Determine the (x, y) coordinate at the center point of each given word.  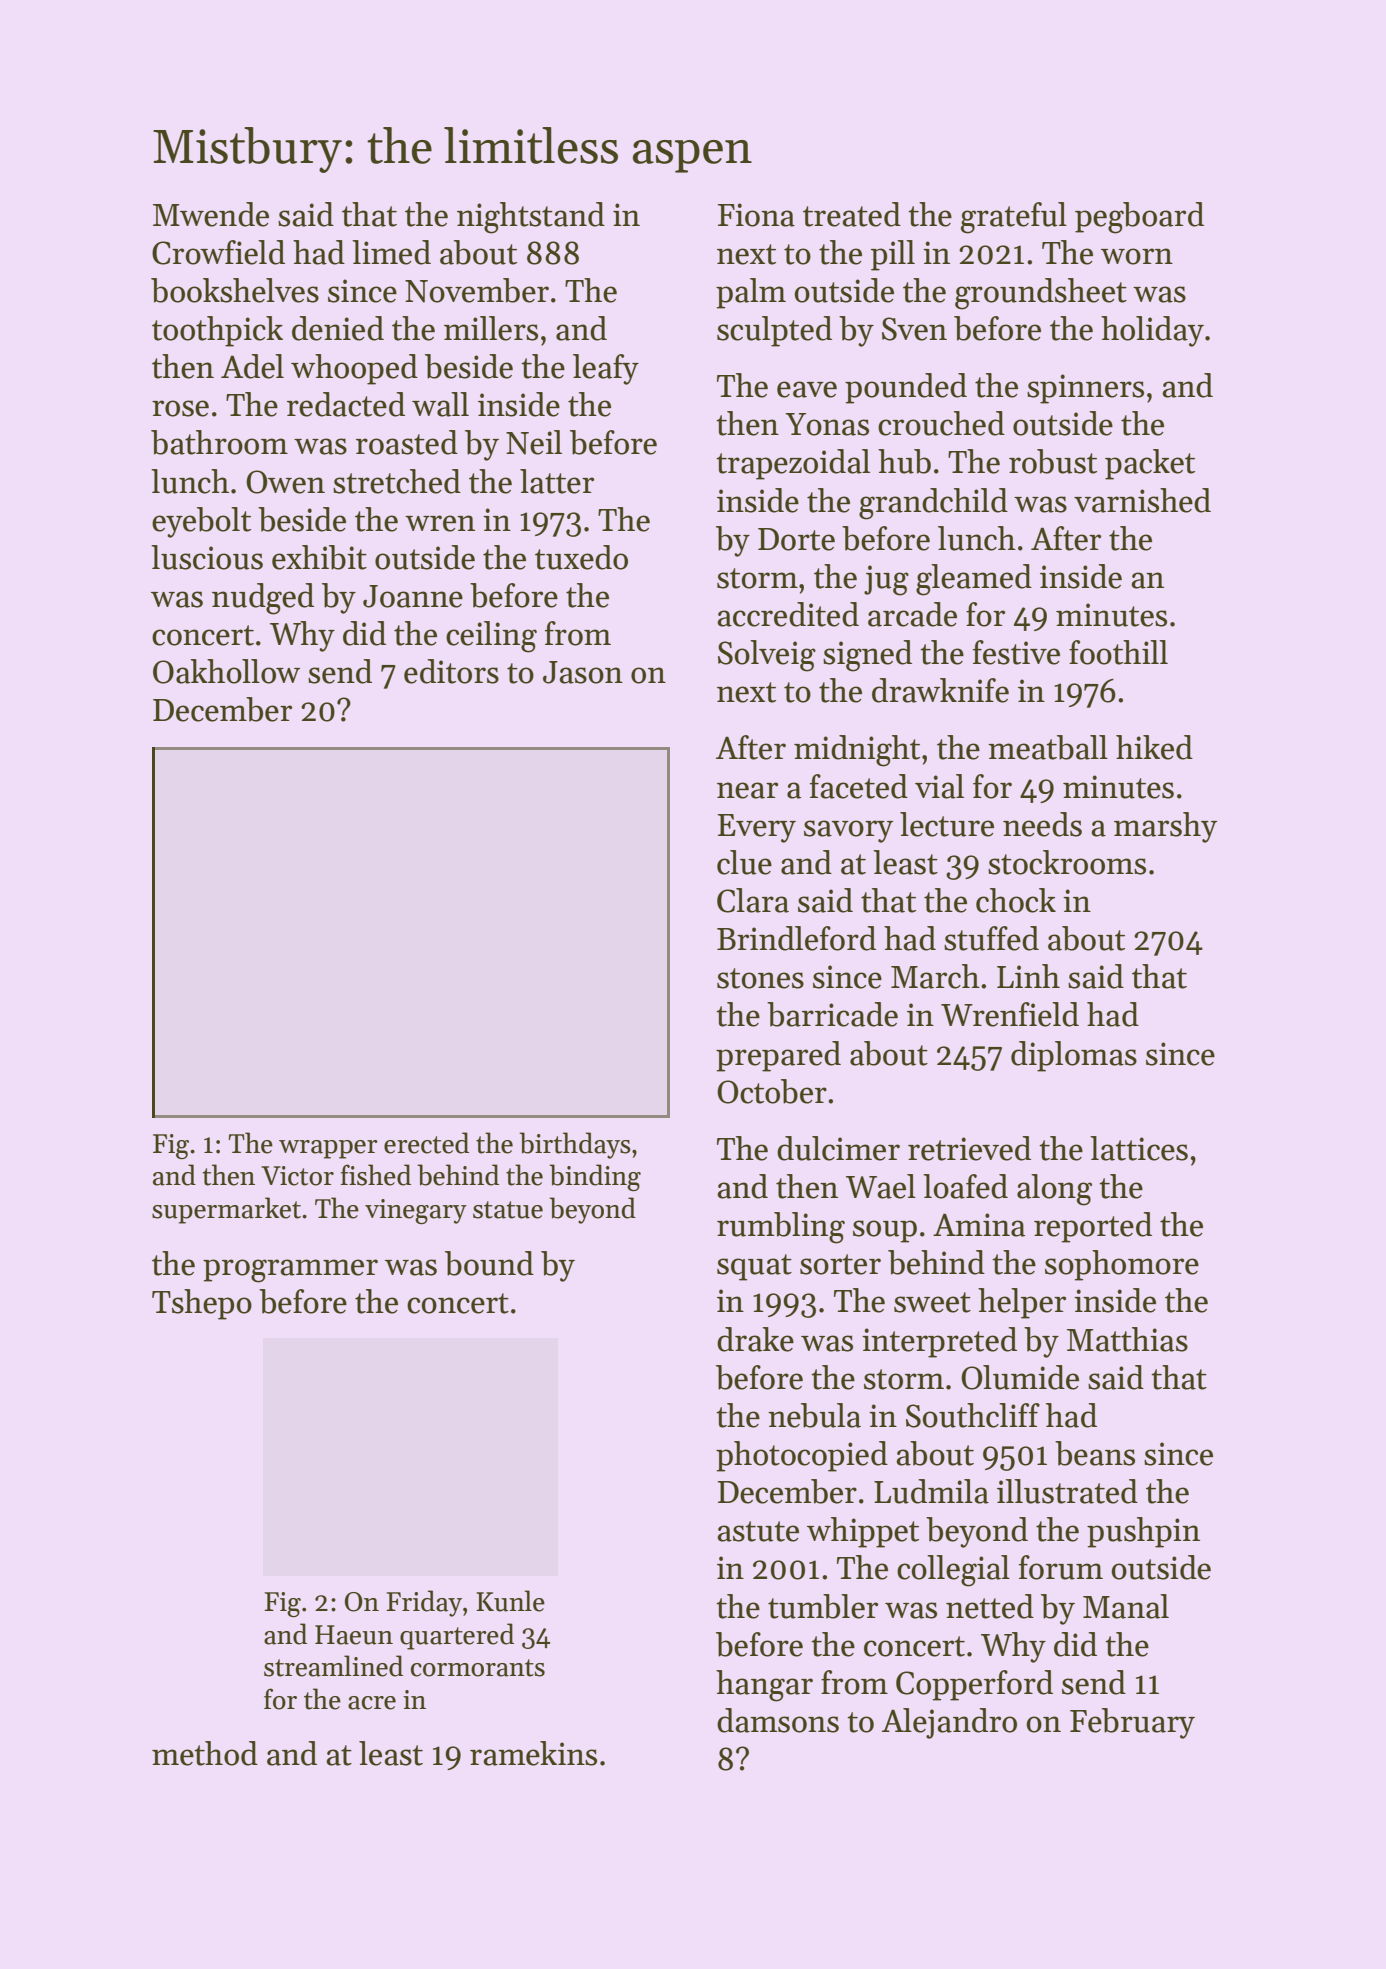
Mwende (211, 214)
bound (489, 1263)
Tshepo (202, 1304)
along (1054, 1190)
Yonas (827, 424)
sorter (840, 1264)
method (205, 1753)
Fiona (756, 215)
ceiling (491, 637)
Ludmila (931, 1491)
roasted (407, 442)
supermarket (226, 1210)
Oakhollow (226, 671)
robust (1053, 461)
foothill (1118, 652)
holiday (1152, 331)
